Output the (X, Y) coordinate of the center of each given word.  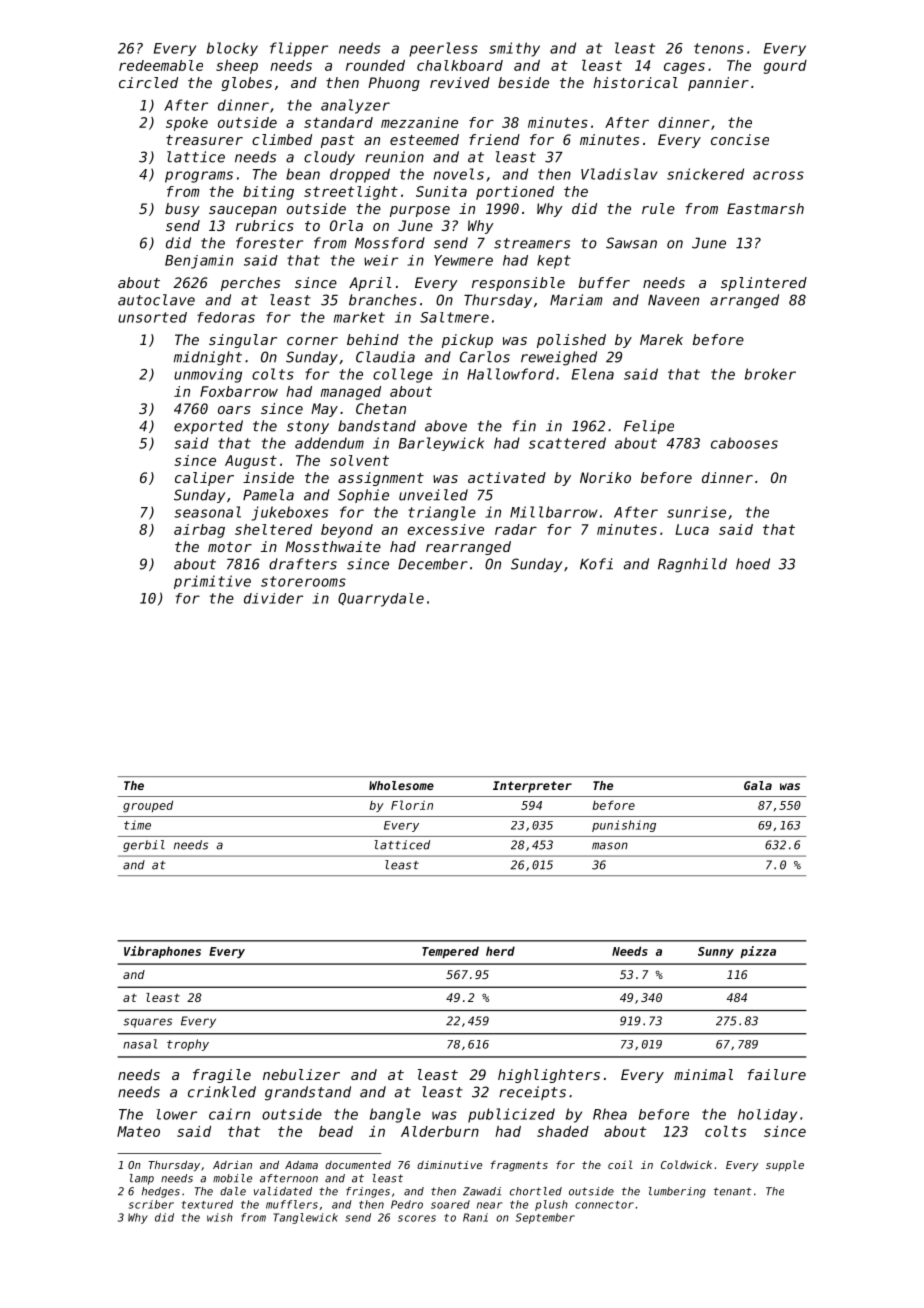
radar (516, 529)
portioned (515, 193)
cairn (229, 1114)
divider (273, 598)
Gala (758, 785)
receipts (532, 1093)
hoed (753, 564)
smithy (514, 49)
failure (776, 1074)
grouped (148, 806)
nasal (140, 1044)
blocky (232, 49)
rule (658, 208)
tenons (719, 48)
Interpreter (532, 787)
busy (182, 210)
